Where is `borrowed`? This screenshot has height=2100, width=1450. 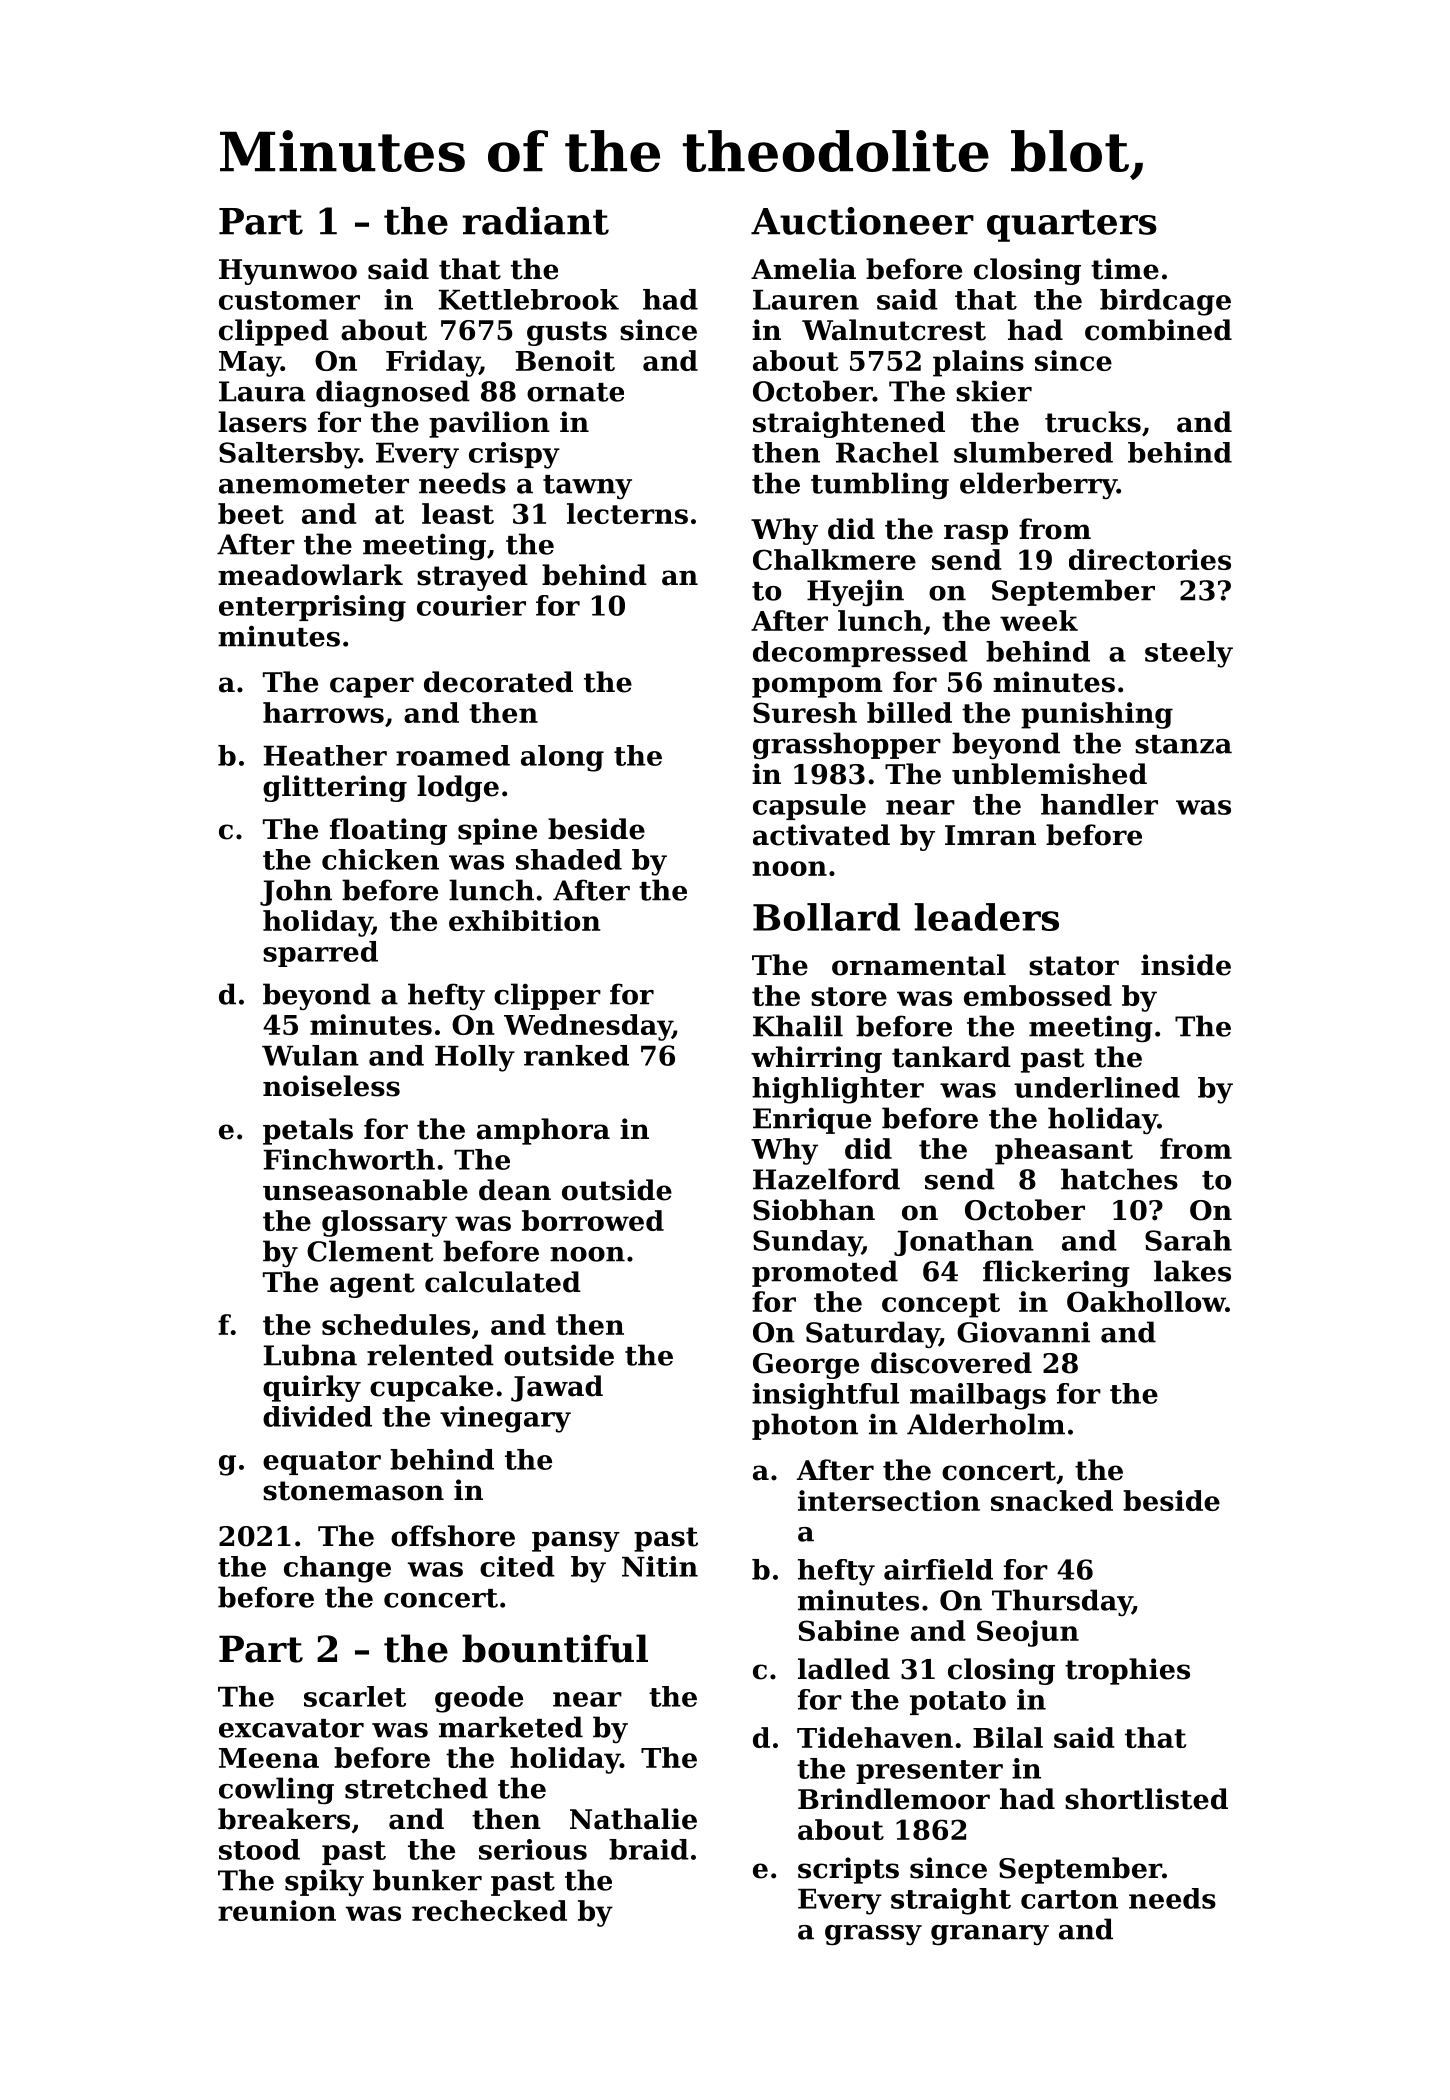 borrowed is located at coordinates (593, 1220).
